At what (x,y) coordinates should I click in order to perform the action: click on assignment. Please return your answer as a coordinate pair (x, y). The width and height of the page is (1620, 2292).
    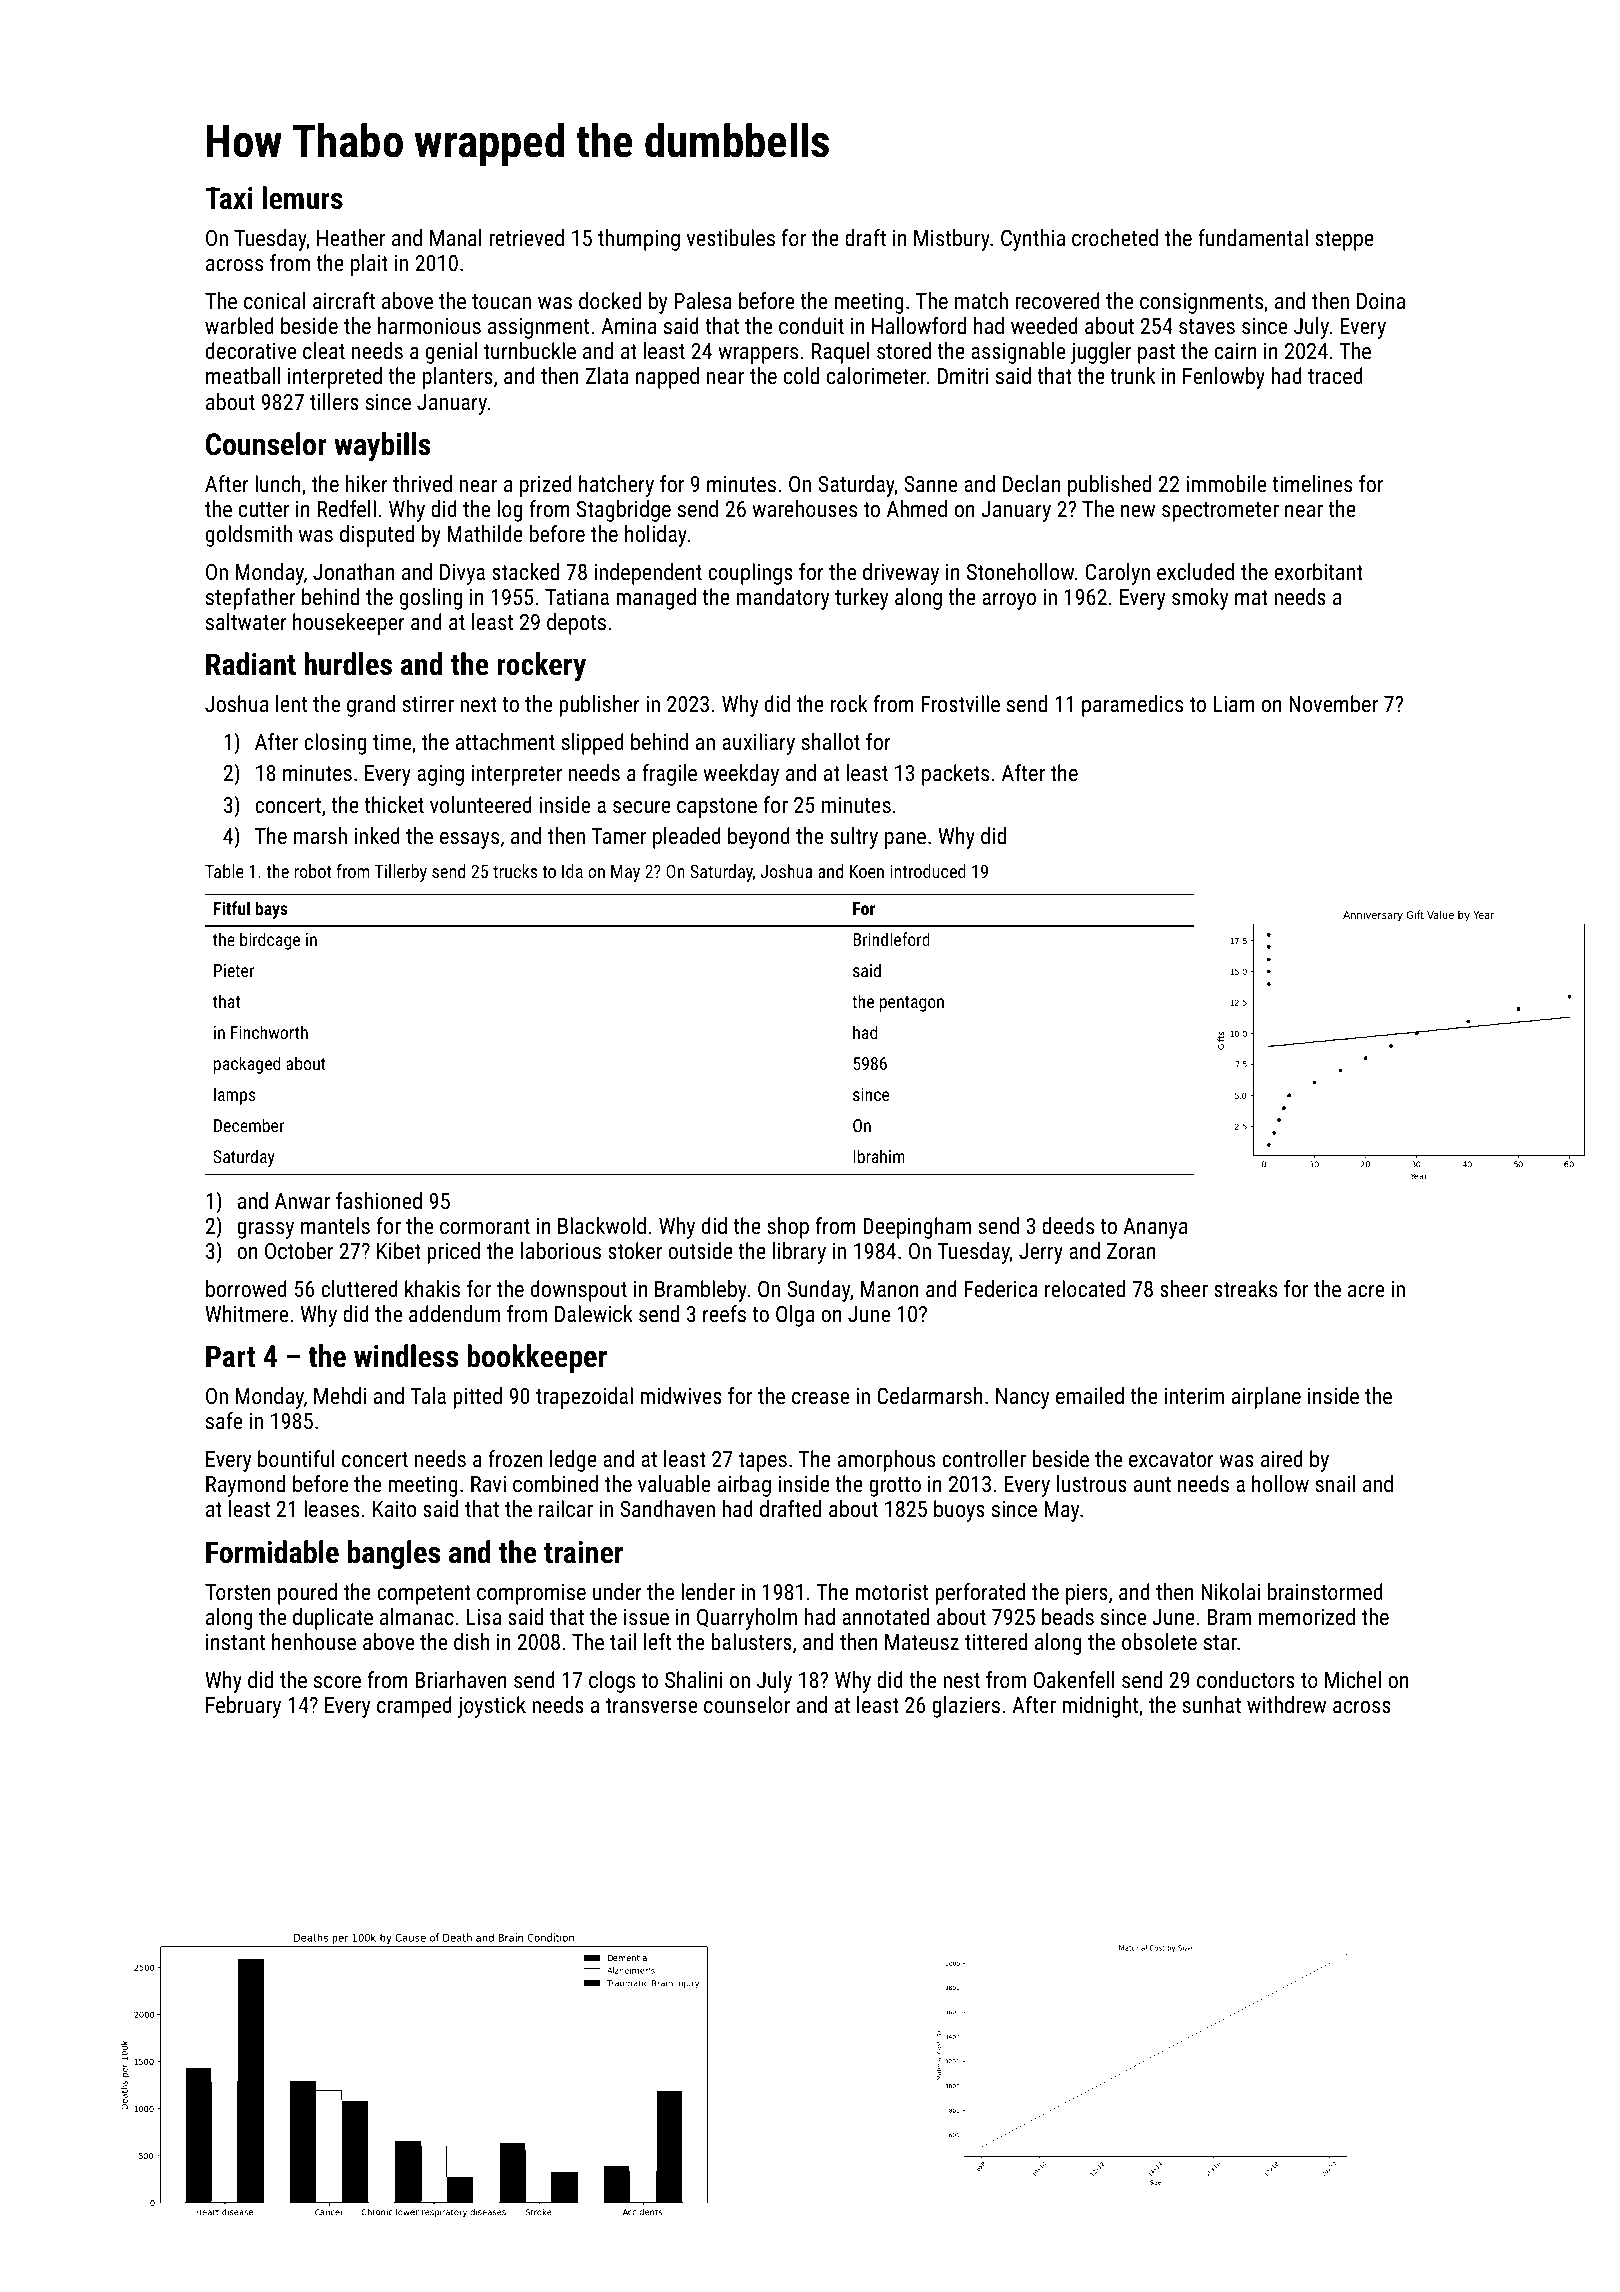
    Looking at the image, I should click on (538, 328).
